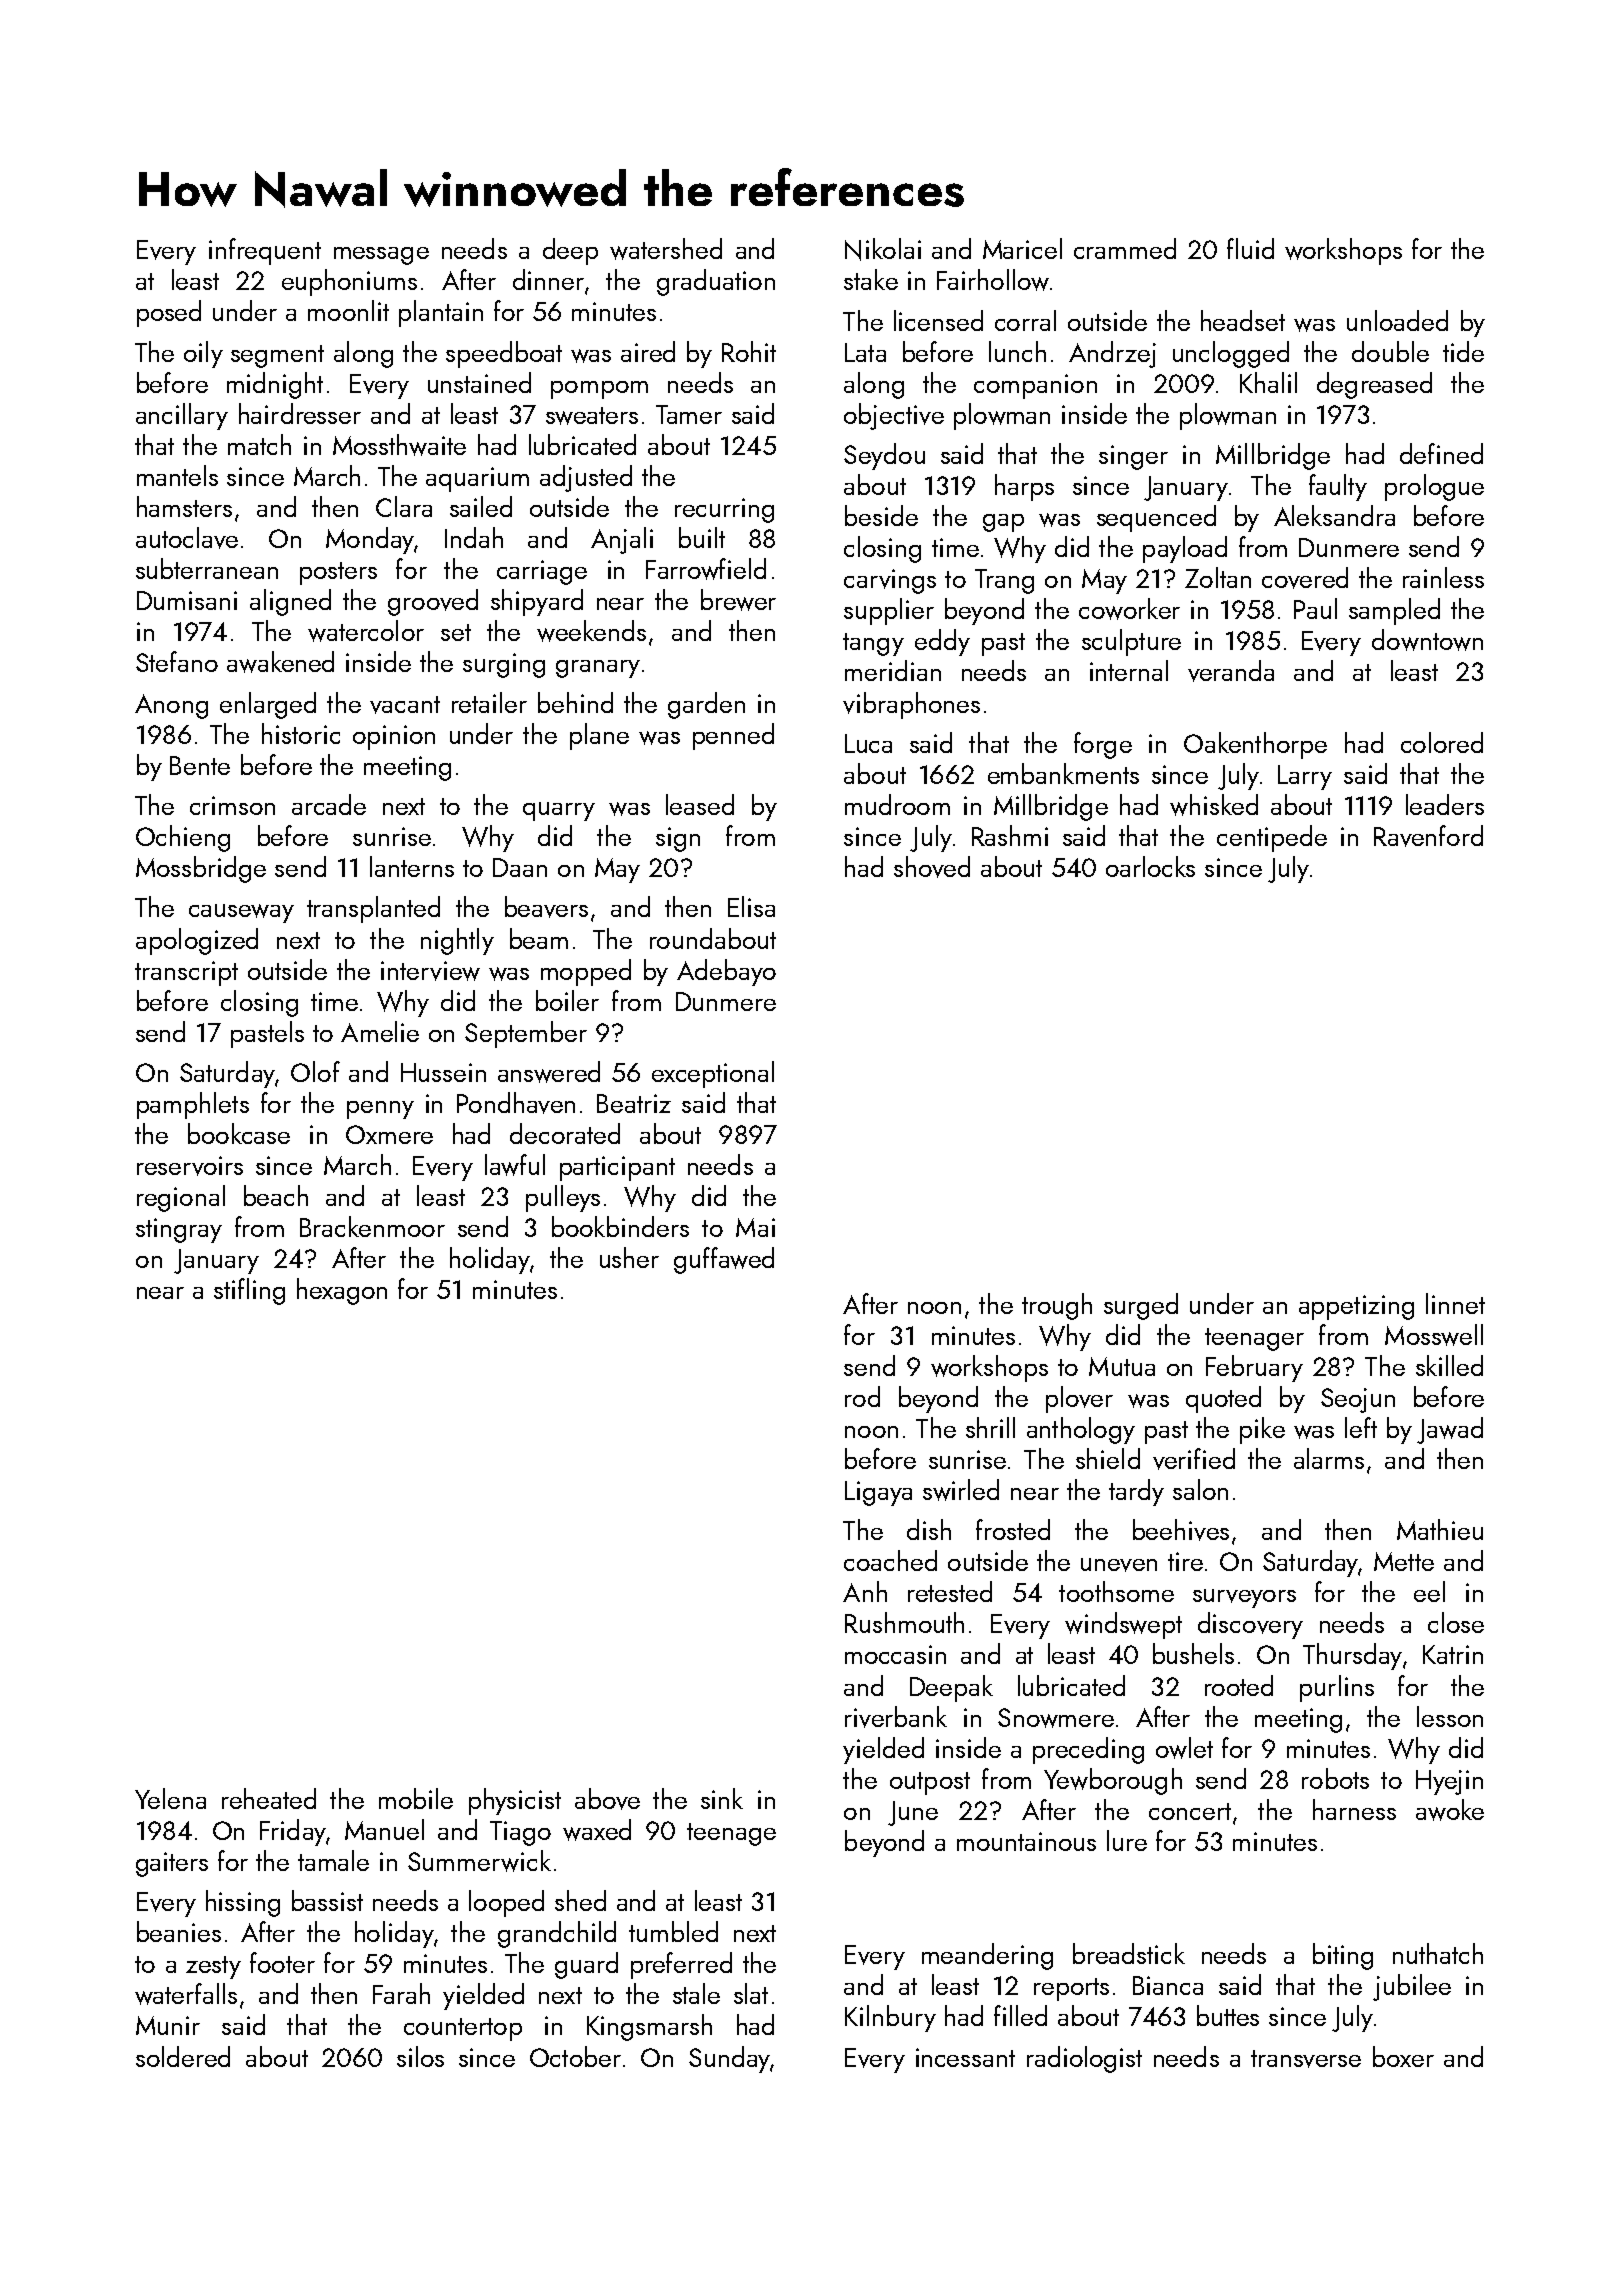  I want to click on soldered, so click(183, 2056).
